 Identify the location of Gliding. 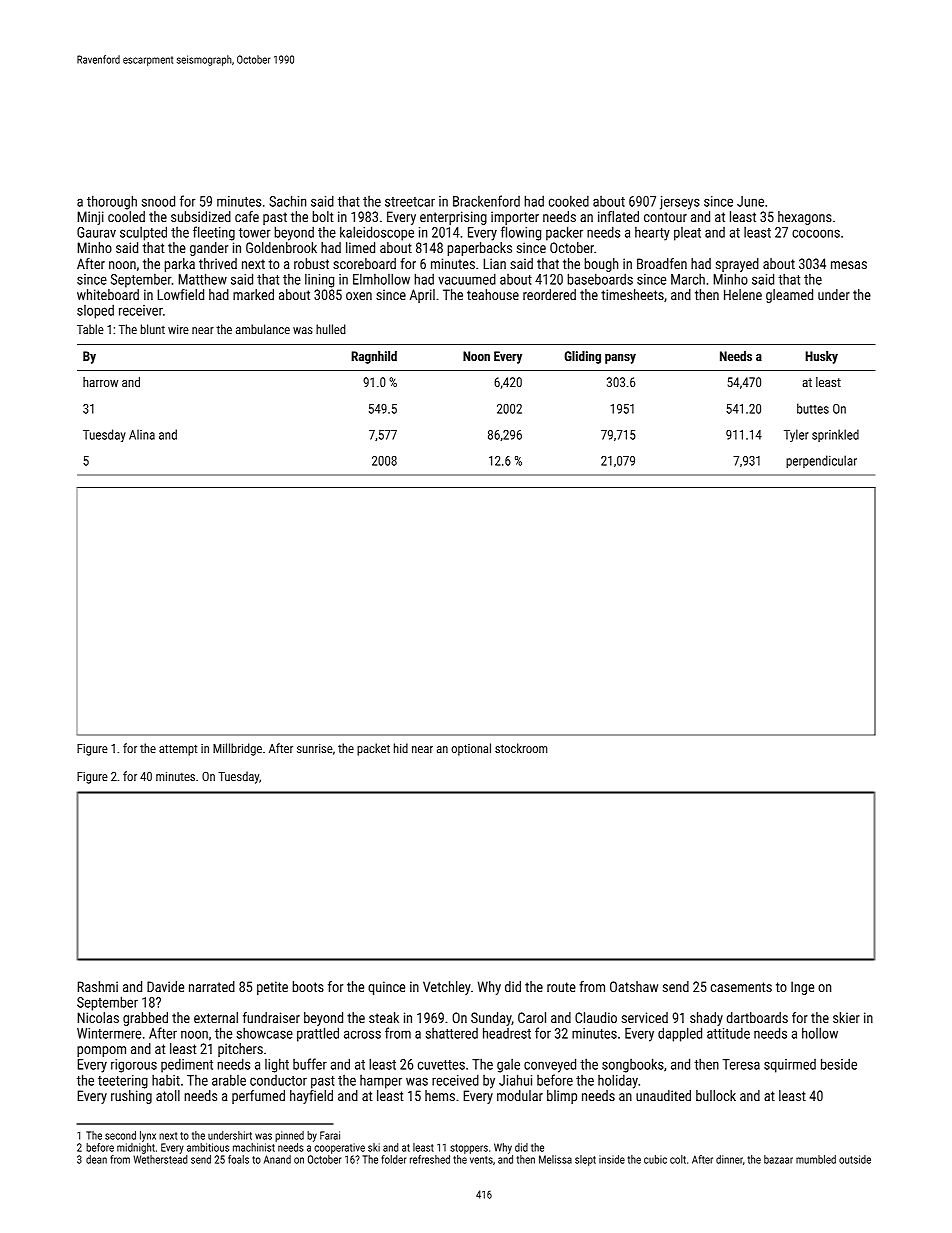
(583, 357).
